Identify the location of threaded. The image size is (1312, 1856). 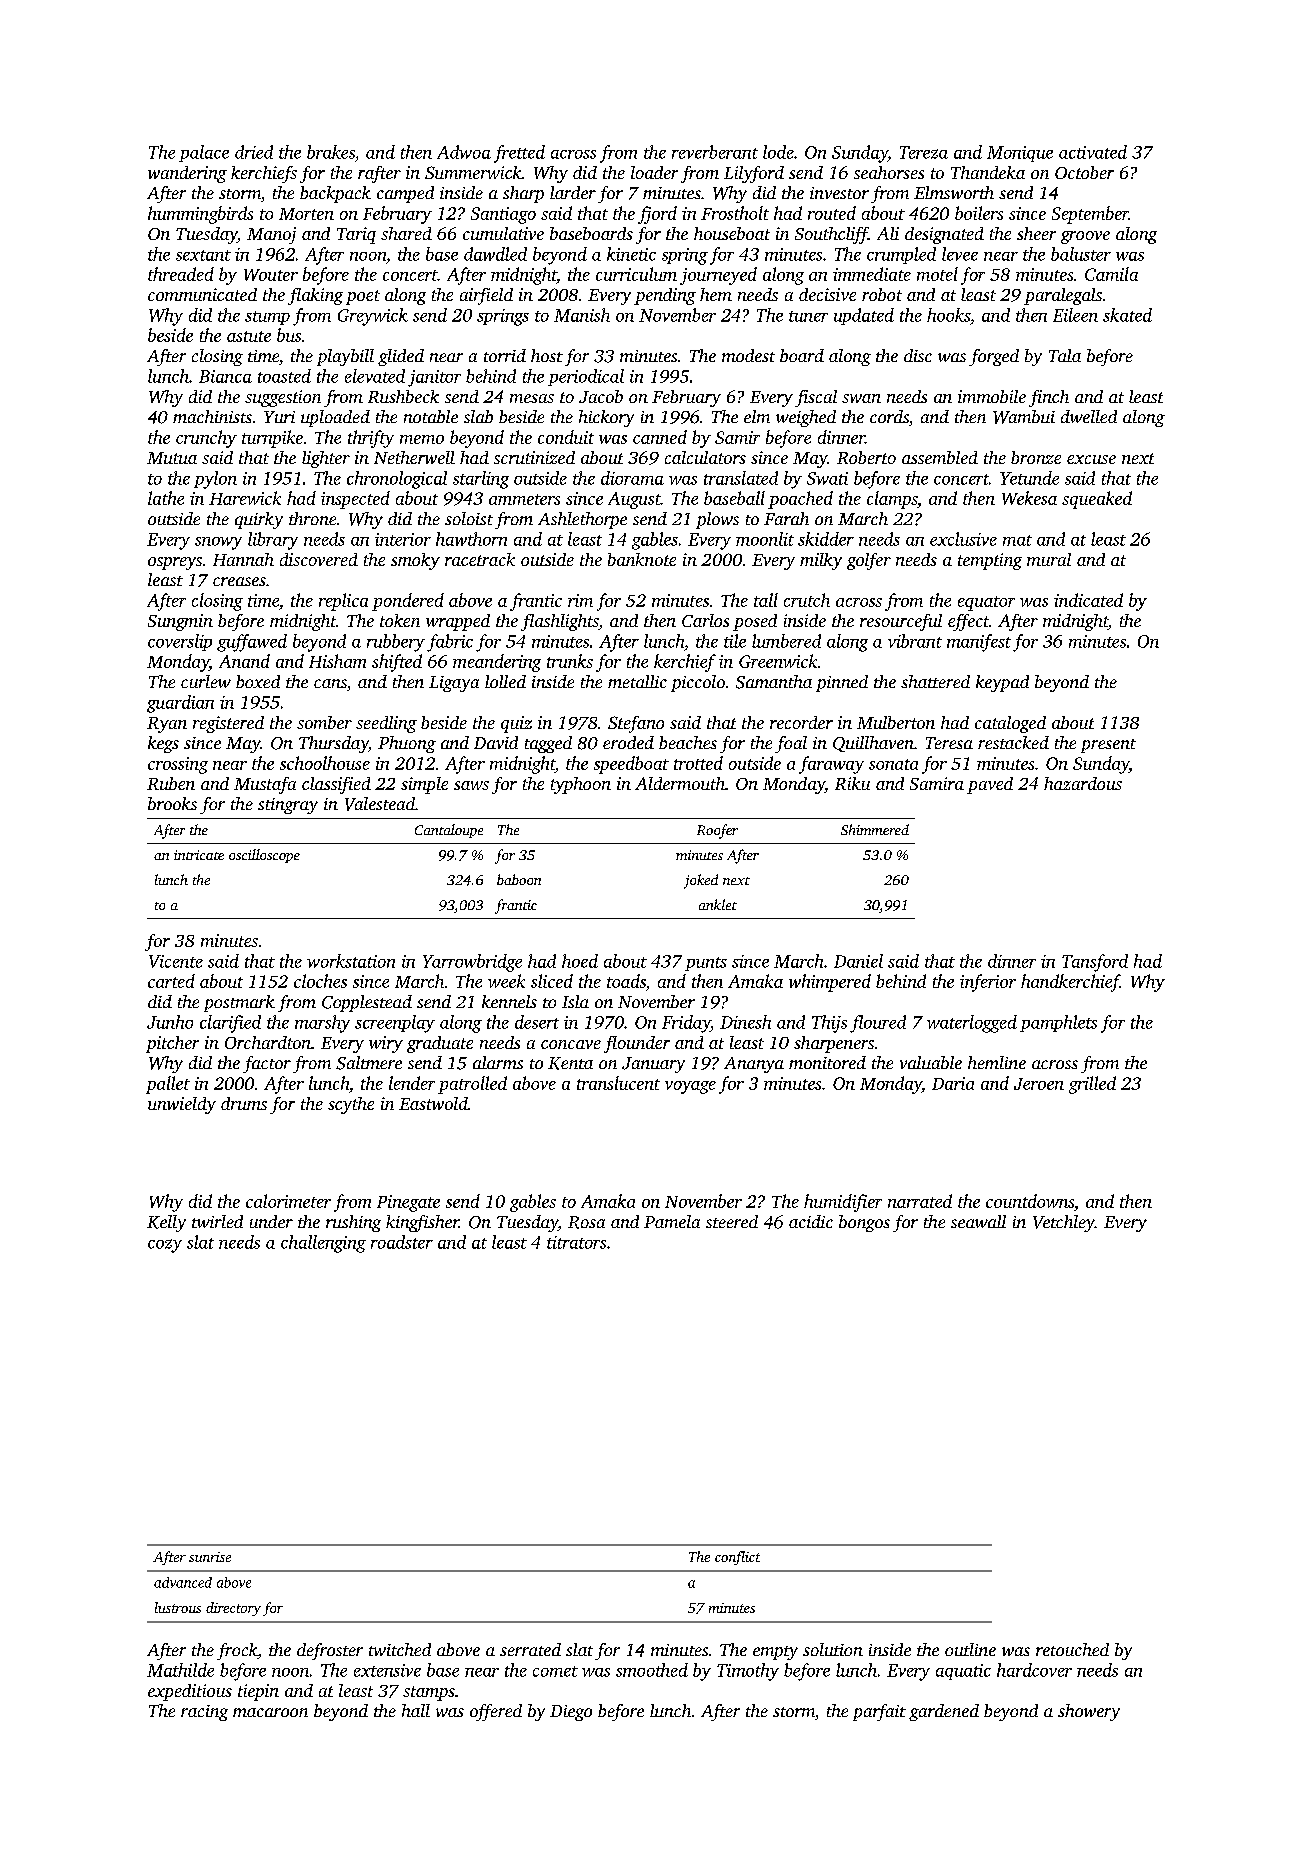
(181, 274).
